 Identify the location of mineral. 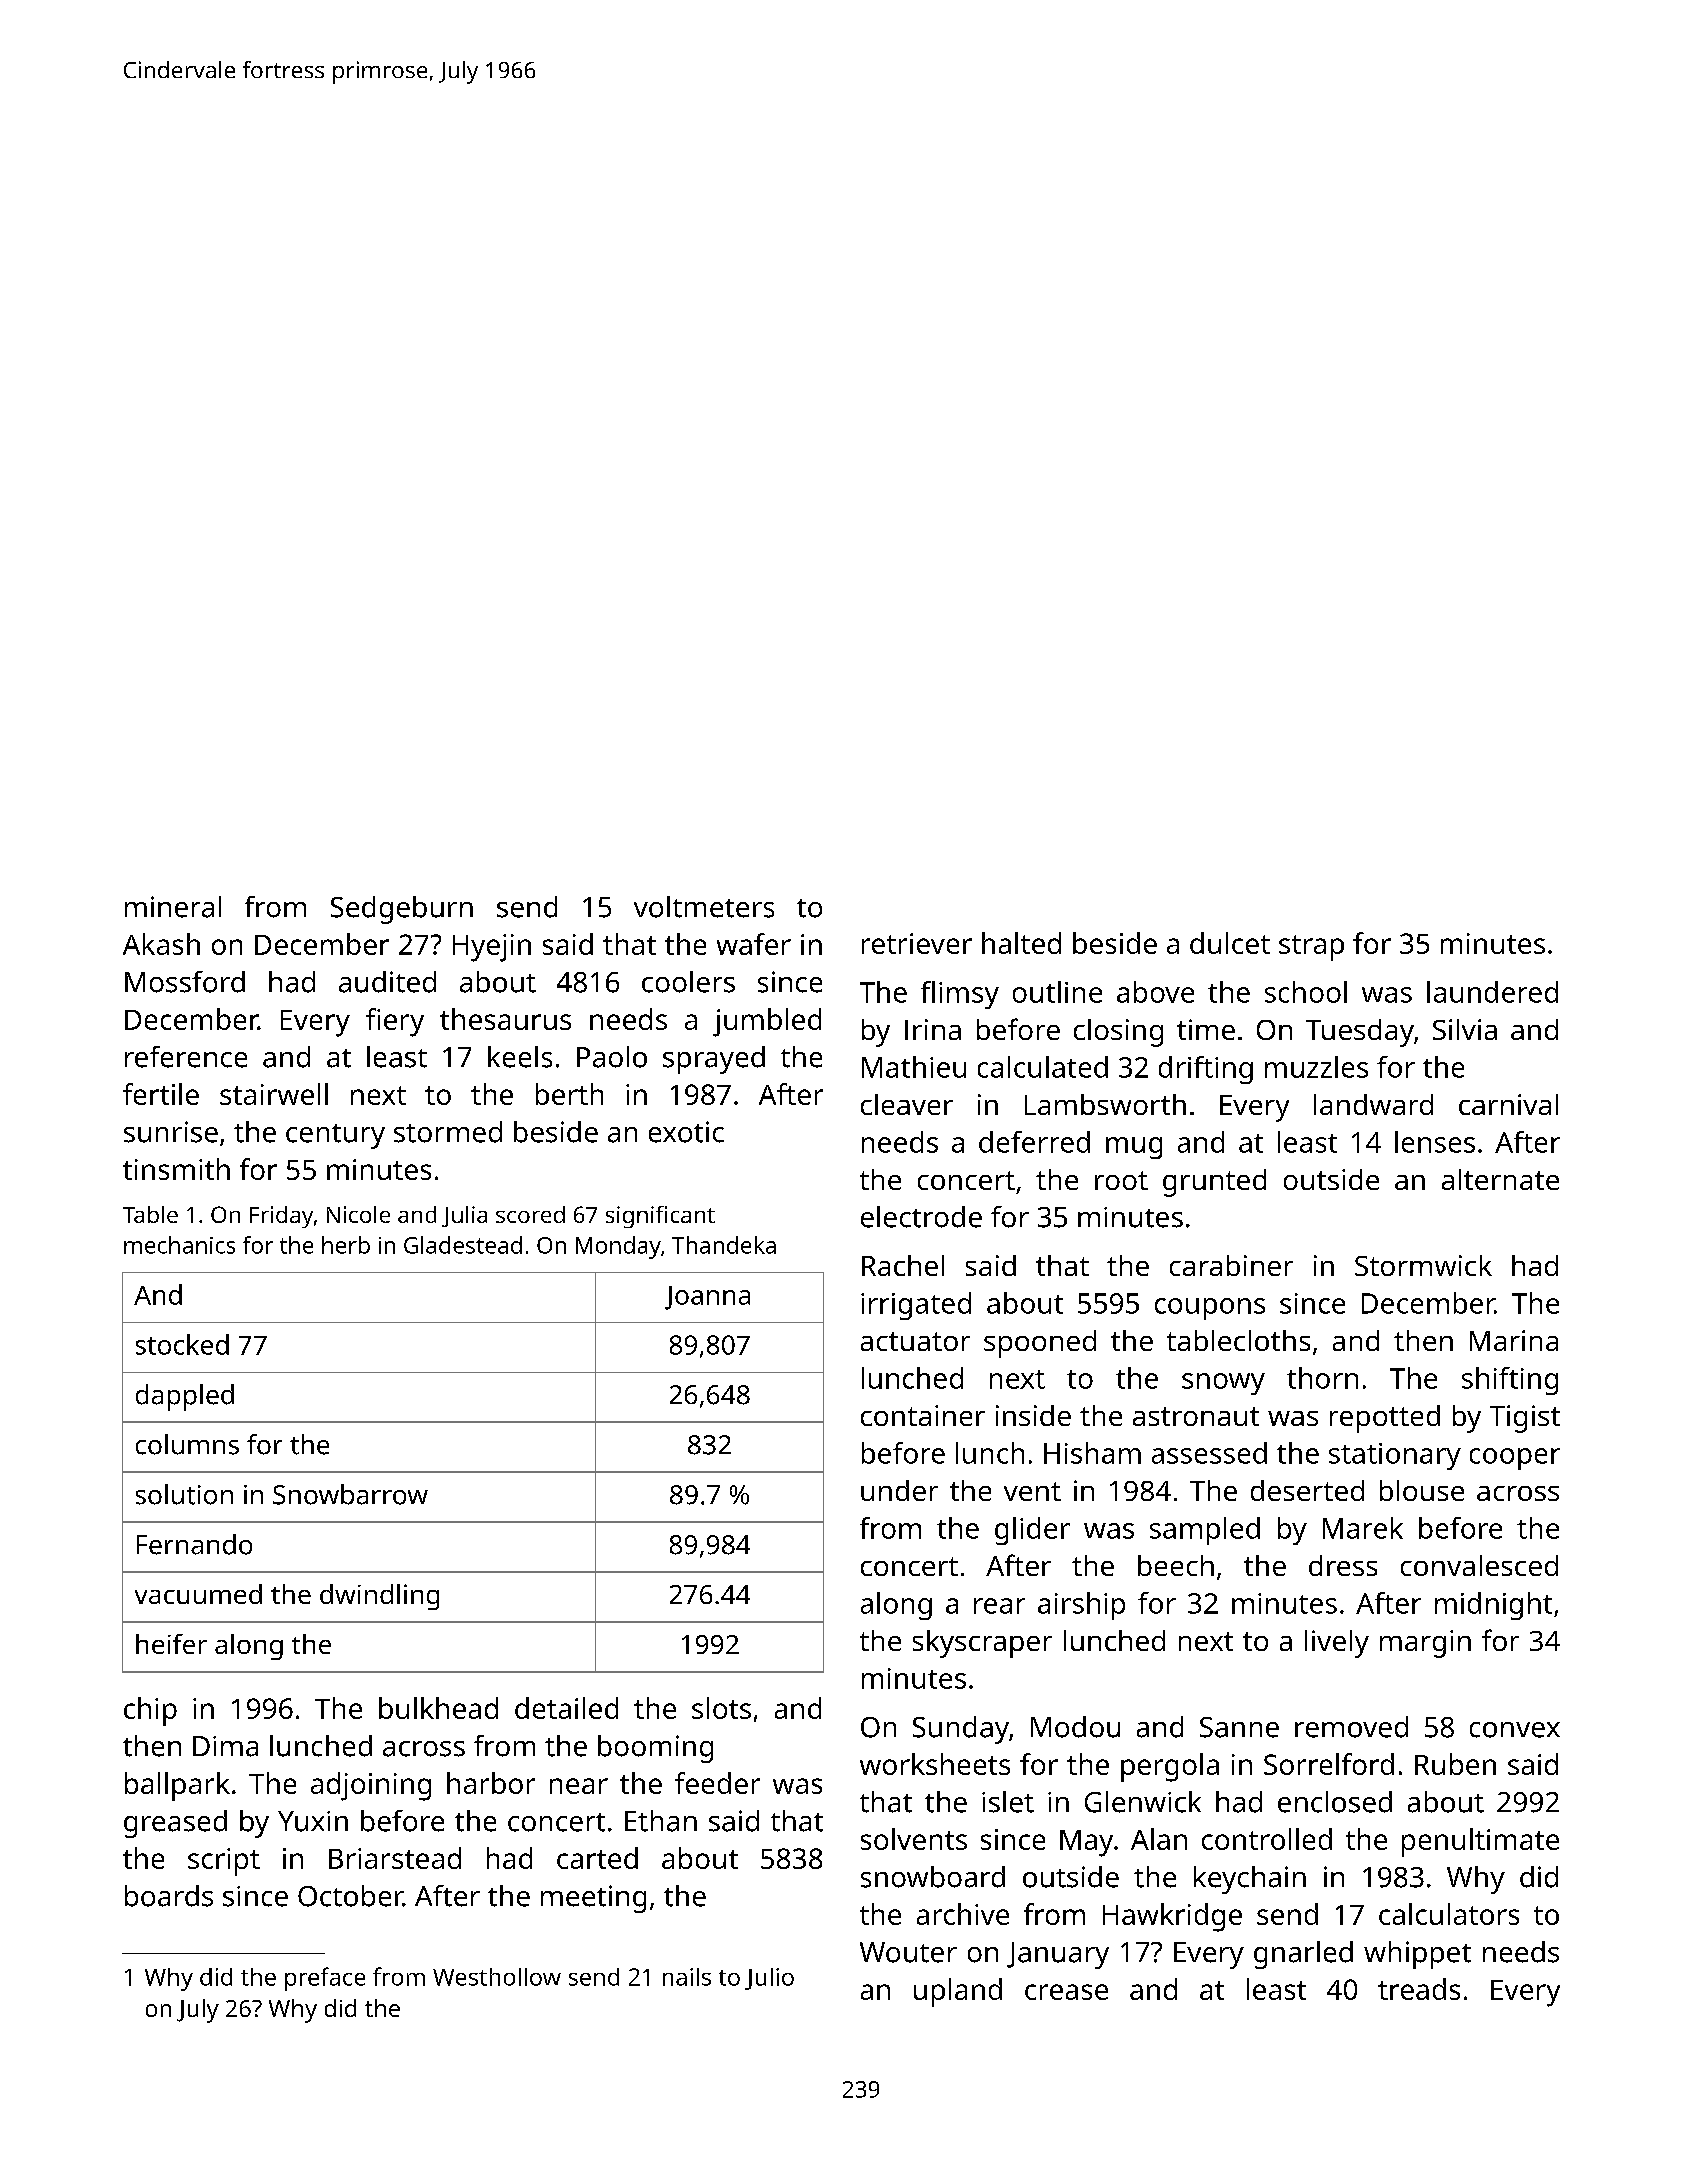
(173, 907).
